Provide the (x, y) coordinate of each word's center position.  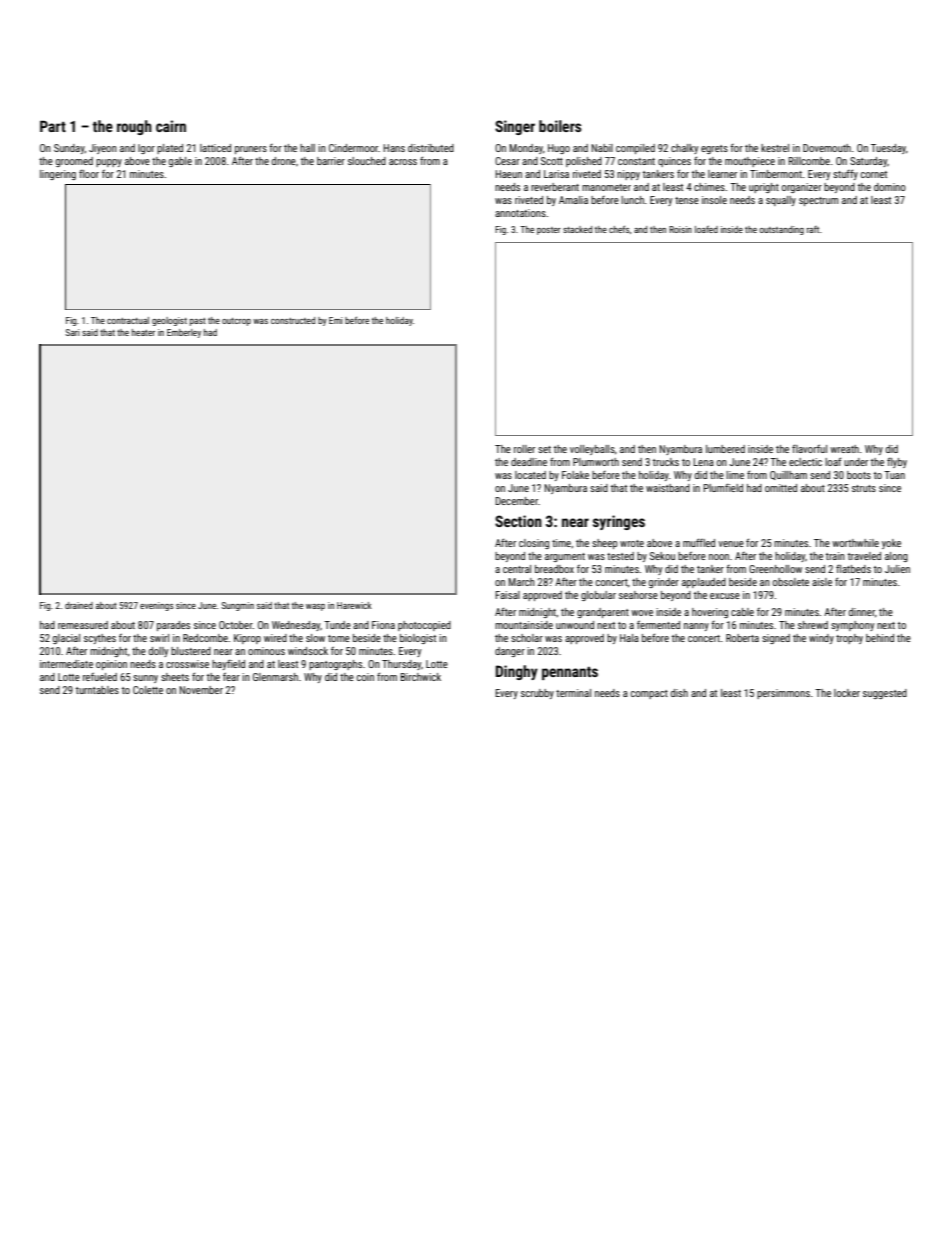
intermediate (66, 664)
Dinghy (517, 672)
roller (524, 449)
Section (518, 521)
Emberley (184, 333)
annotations (520, 213)
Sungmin (237, 606)
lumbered (725, 449)
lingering (58, 175)
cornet (874, 174)
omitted (781, 488)
